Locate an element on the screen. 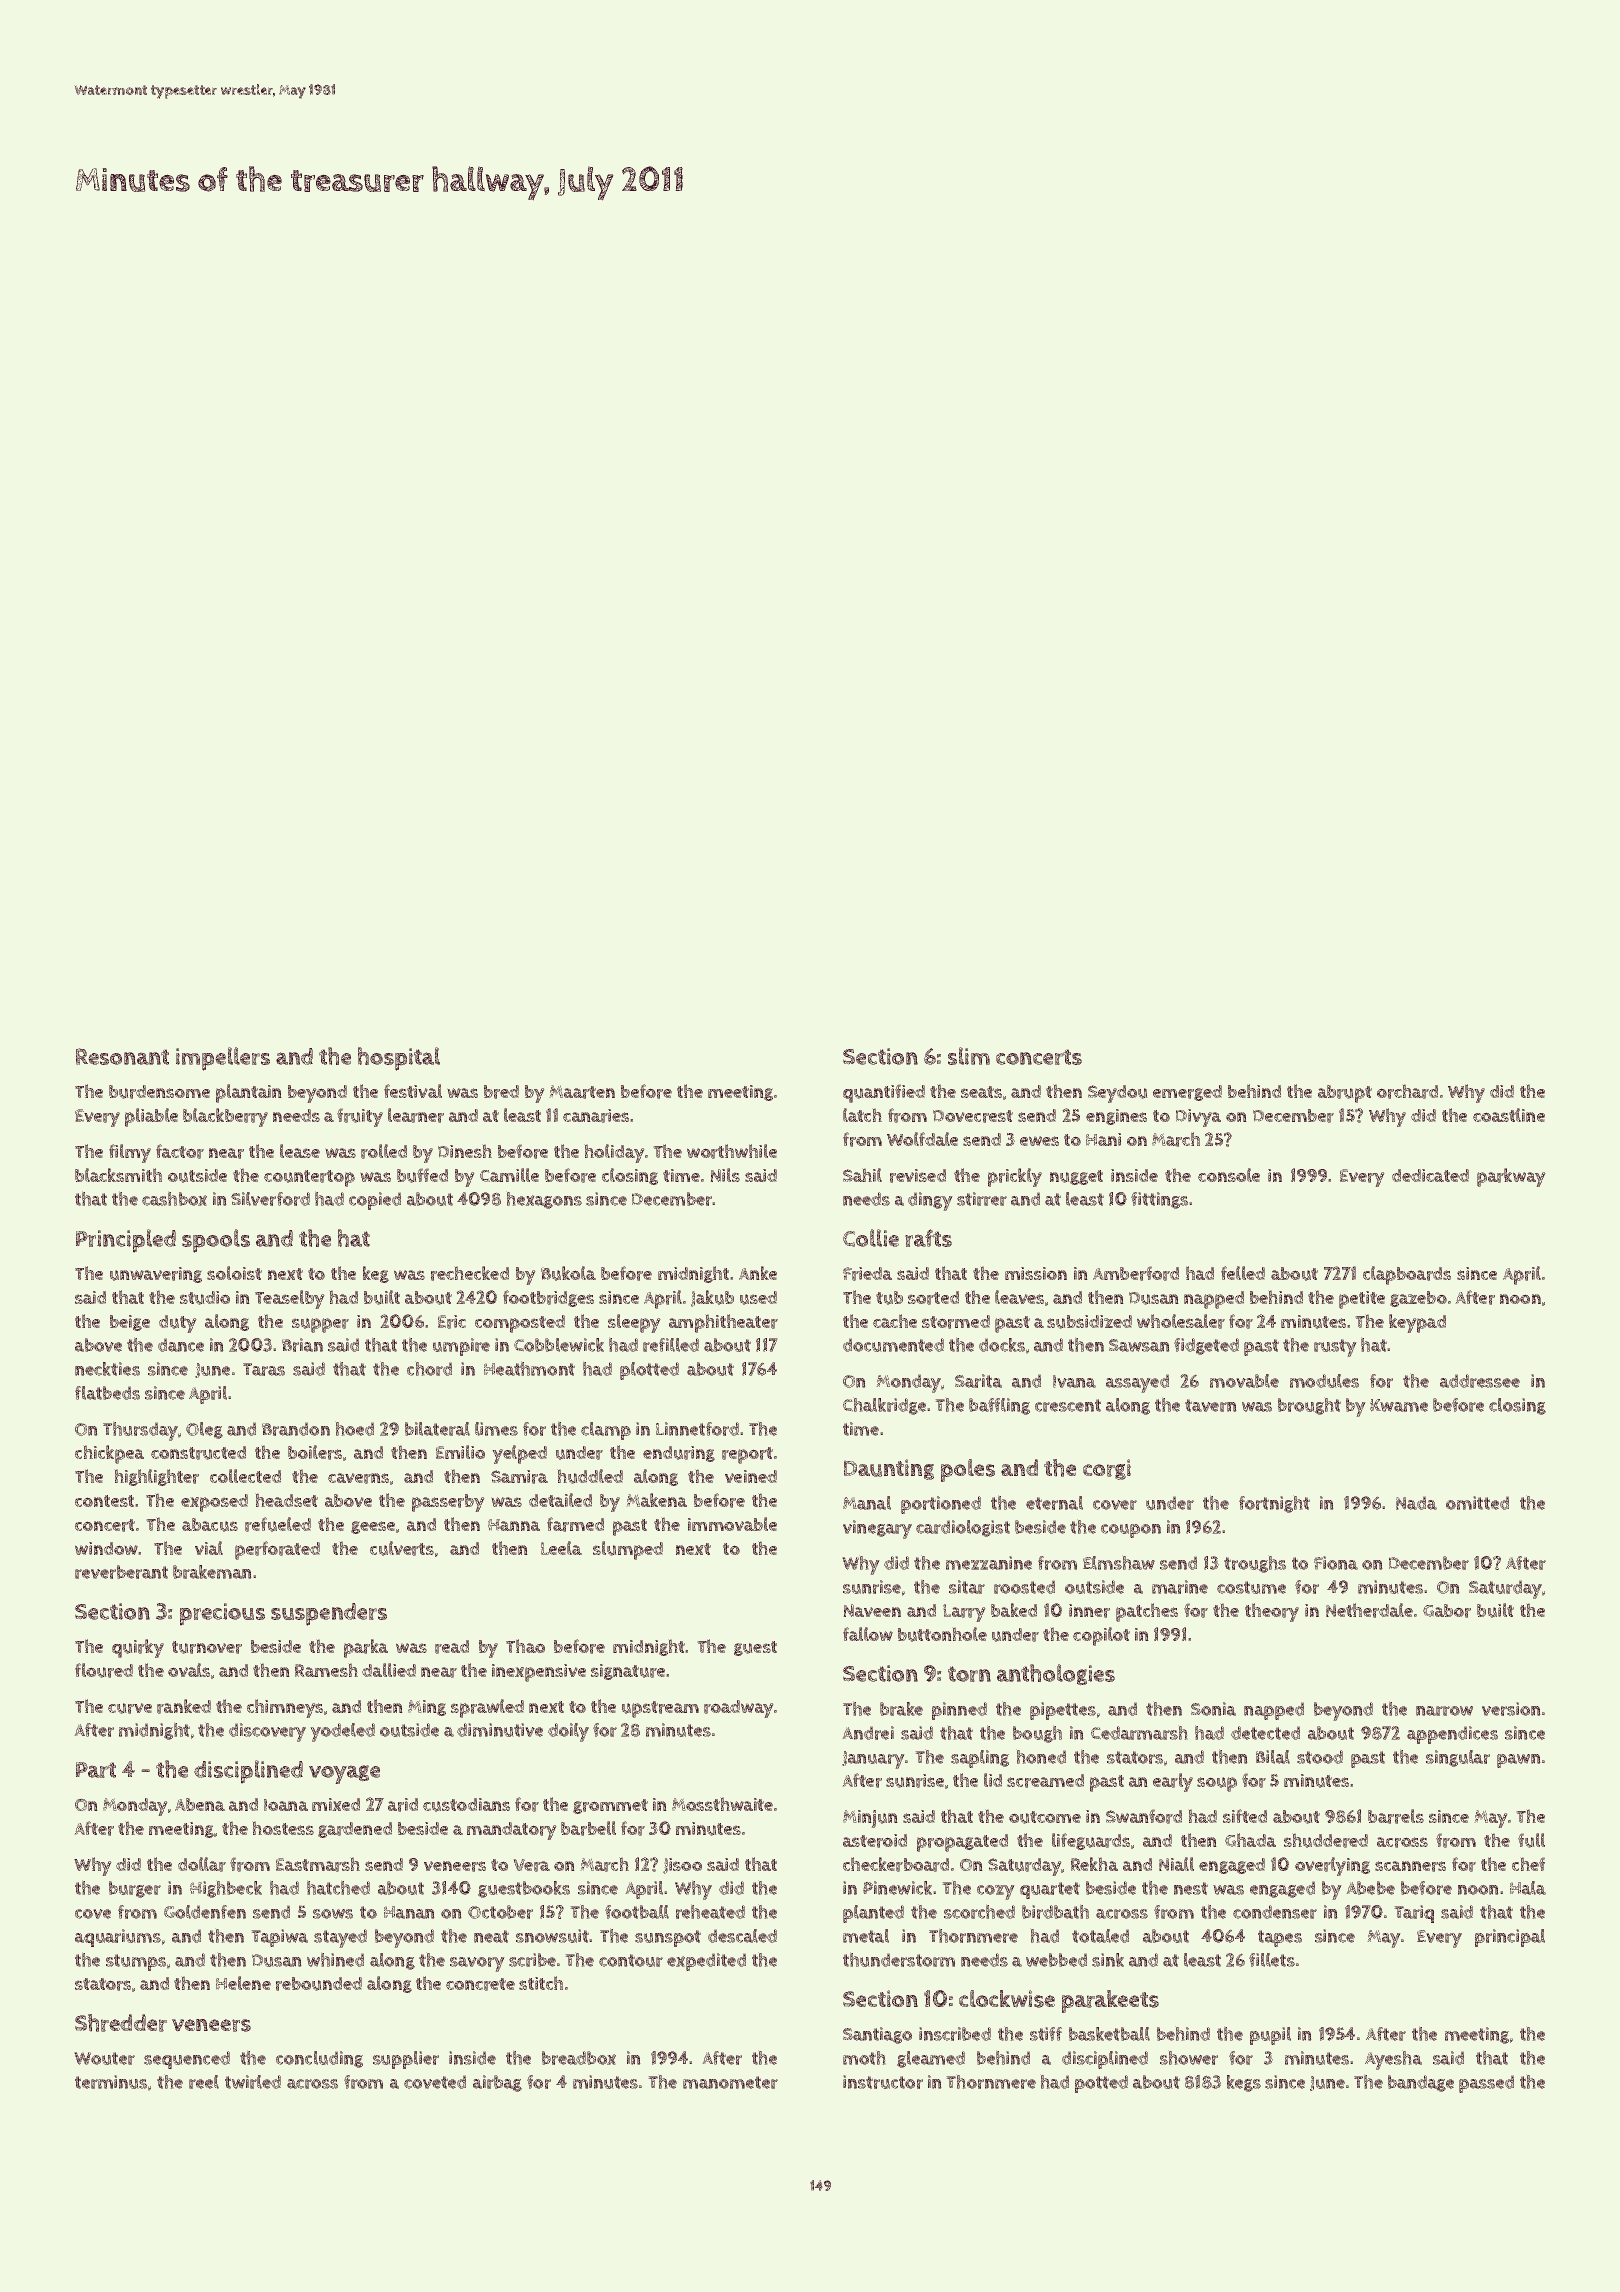 This screenshot has width=1620, height=2292. terminus is located at coordinates (111, 2082).
